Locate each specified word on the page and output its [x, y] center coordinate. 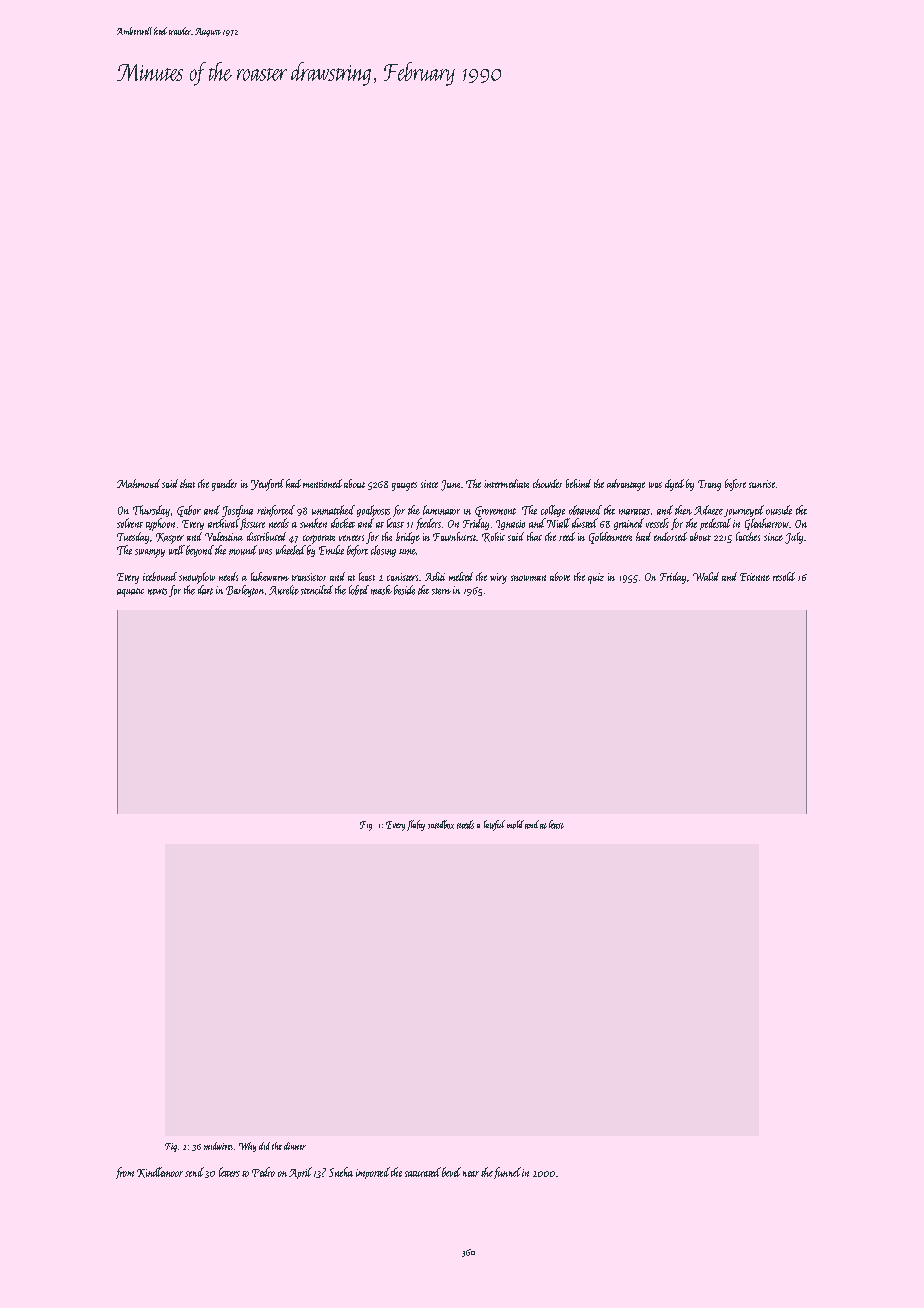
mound [243, 550]
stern [441, 591]
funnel [507, 1173]
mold [515, 824]
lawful [494, 825]
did [264, 1146]
